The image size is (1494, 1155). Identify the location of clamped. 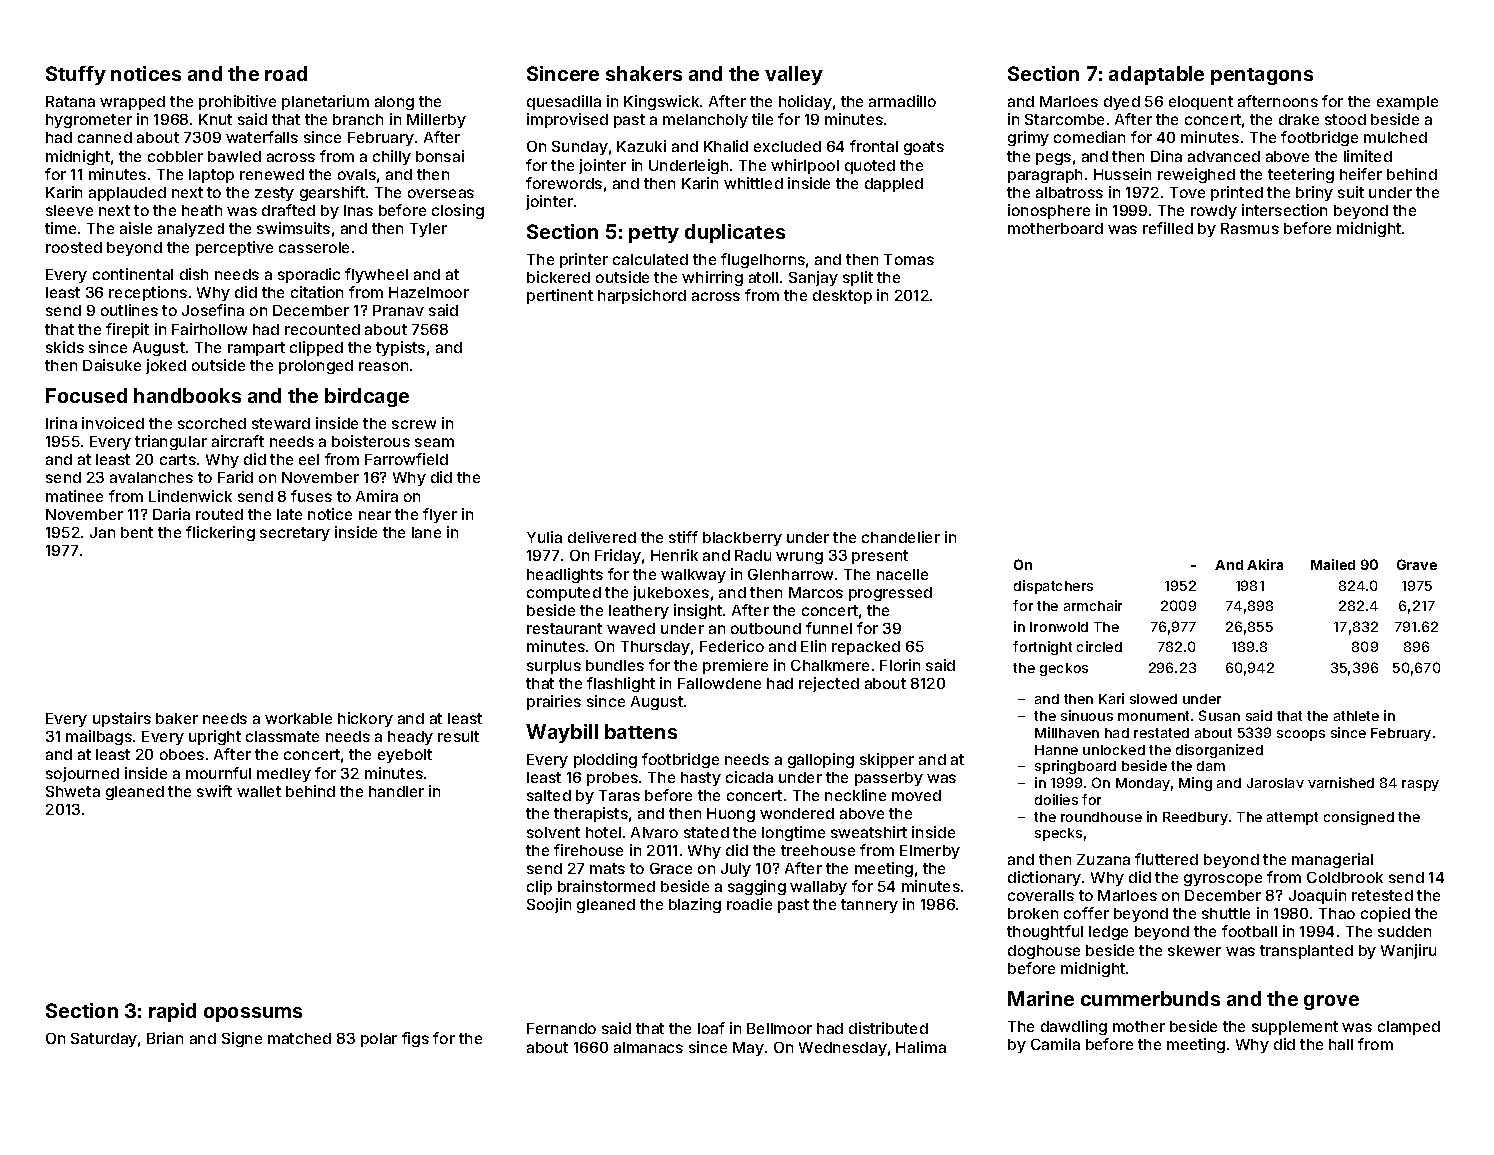
(1409, 1028).
